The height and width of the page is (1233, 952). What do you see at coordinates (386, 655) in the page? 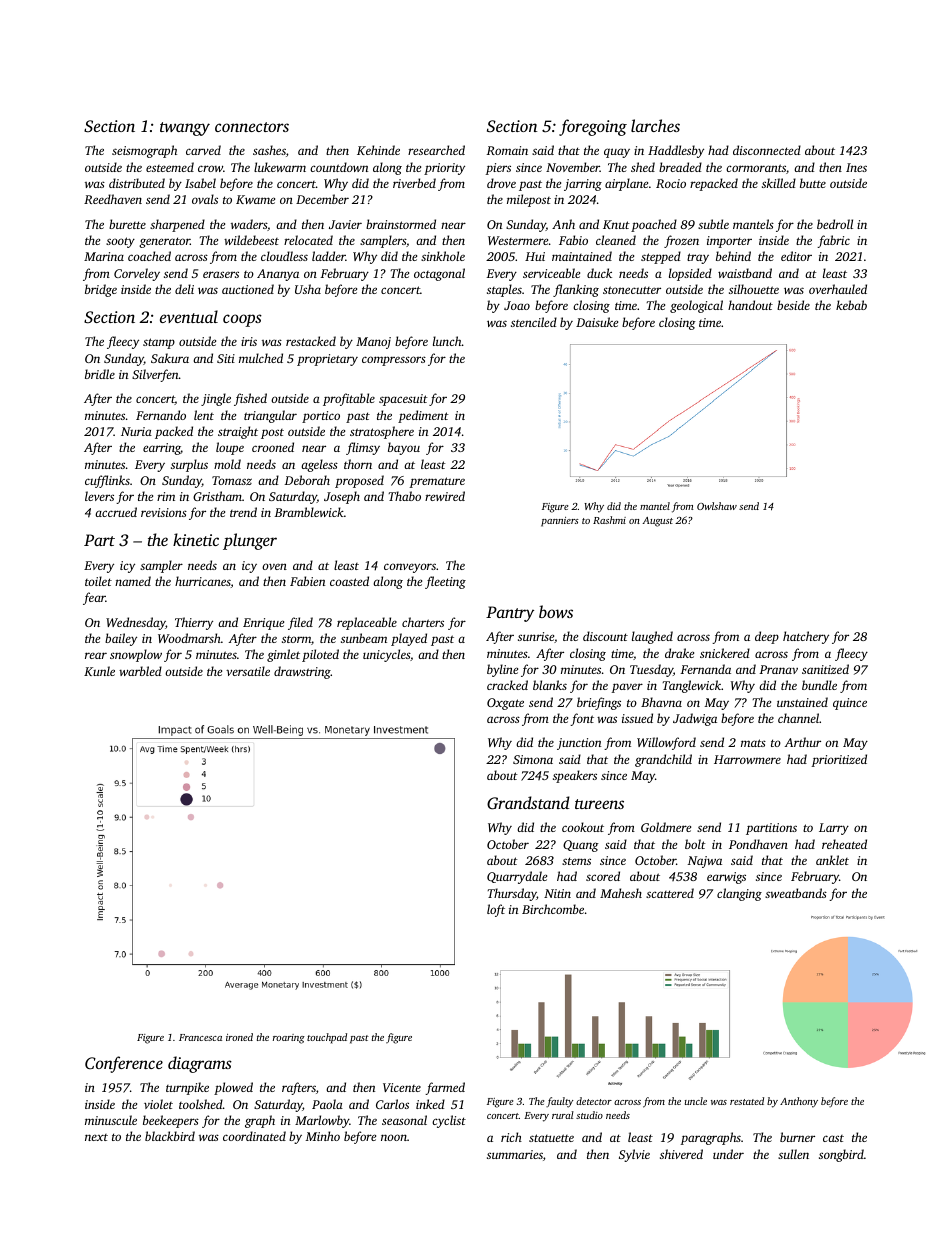
I see `unicycles` at bounding box center [386, 655].
